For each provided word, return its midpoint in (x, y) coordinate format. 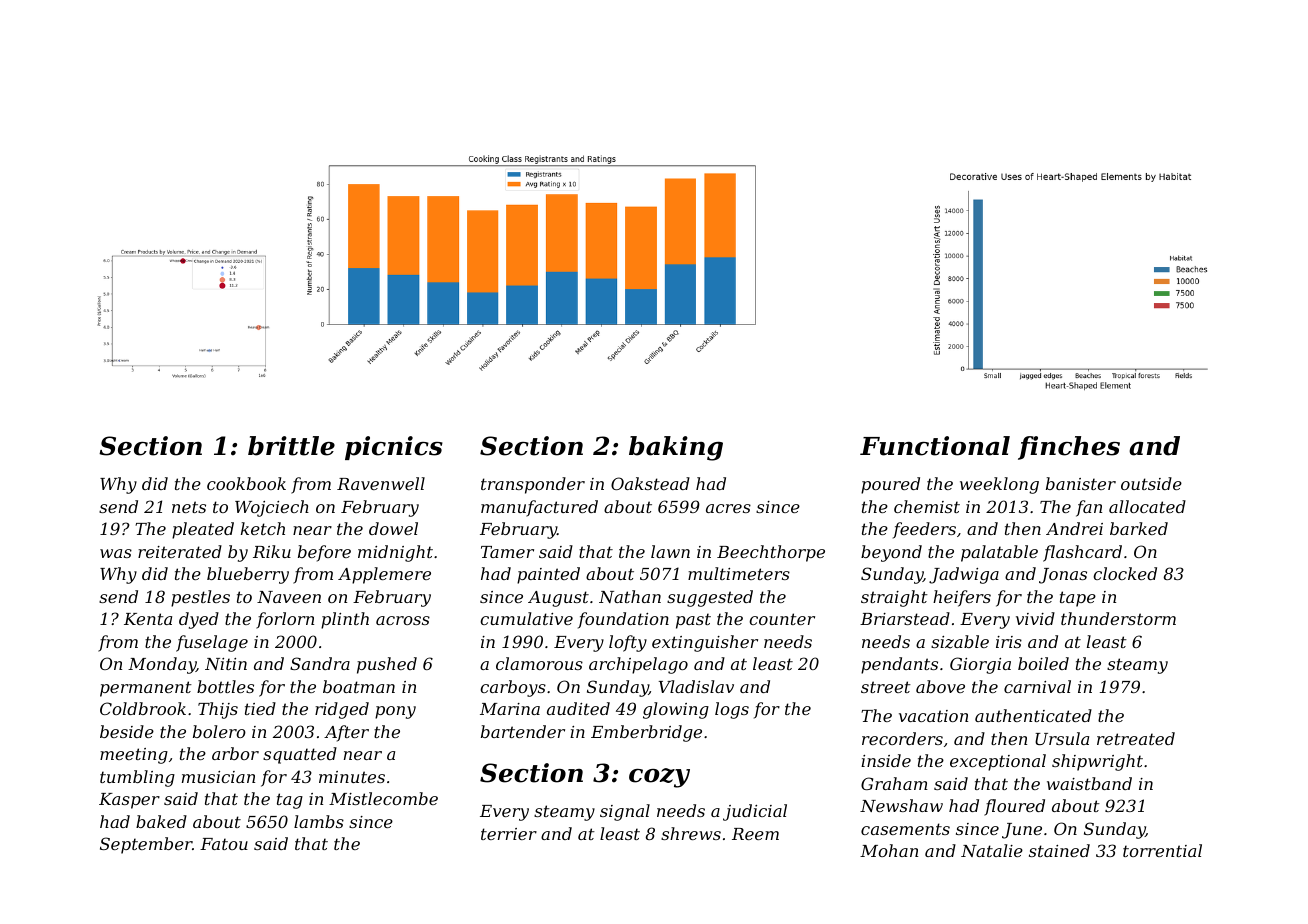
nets (189, 507)
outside (1151, 483)
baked (161, 821)
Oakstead (650, 483)
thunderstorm (1118, 618)
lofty (628, 643)
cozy (659, 778)
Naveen (289, 597)
